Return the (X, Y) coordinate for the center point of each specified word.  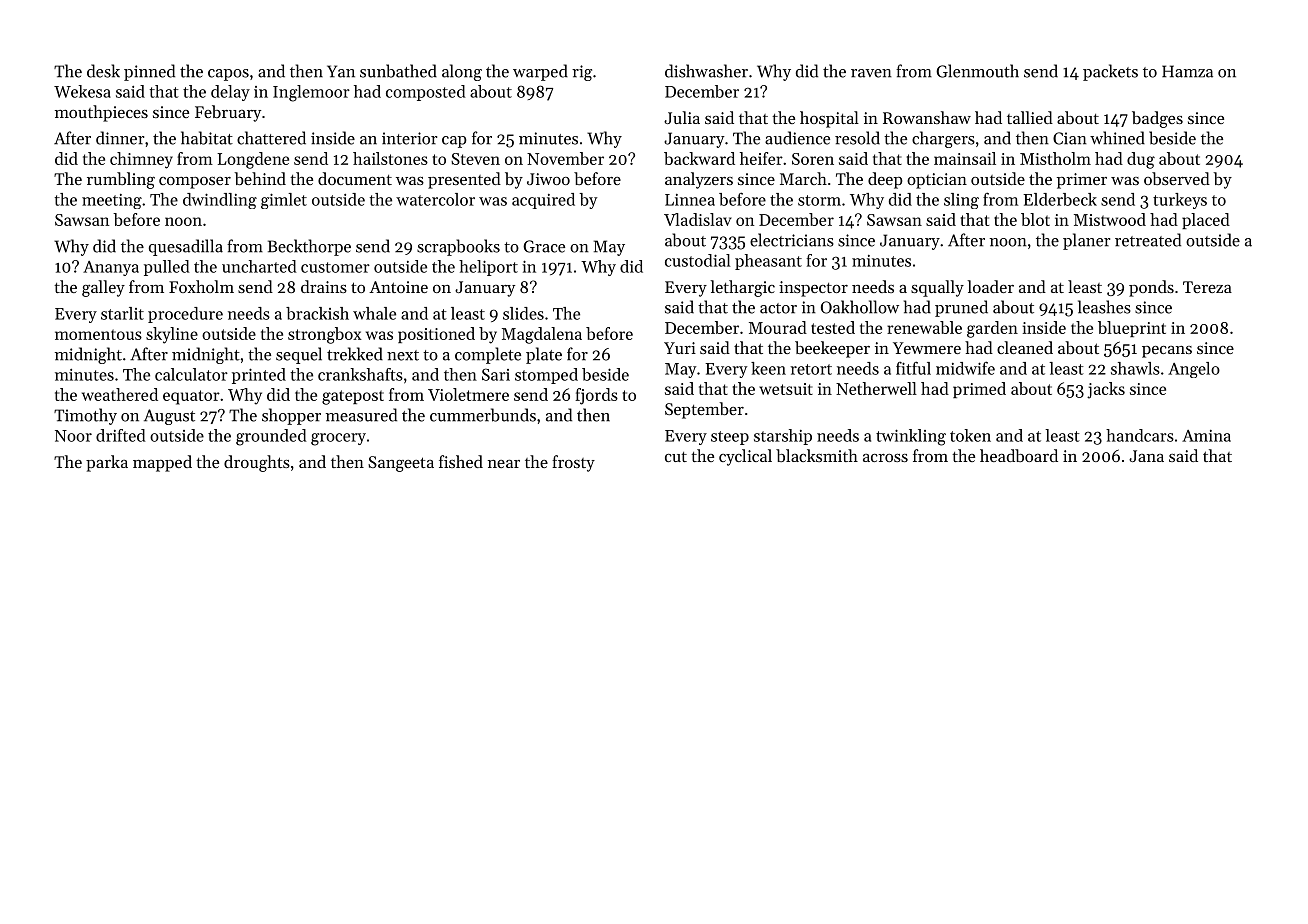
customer (335, 267)
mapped (162, 463)
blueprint (1132, 329)
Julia (682, 117)
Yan (341, 71)
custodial (697, 260)
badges (1157, 119)
